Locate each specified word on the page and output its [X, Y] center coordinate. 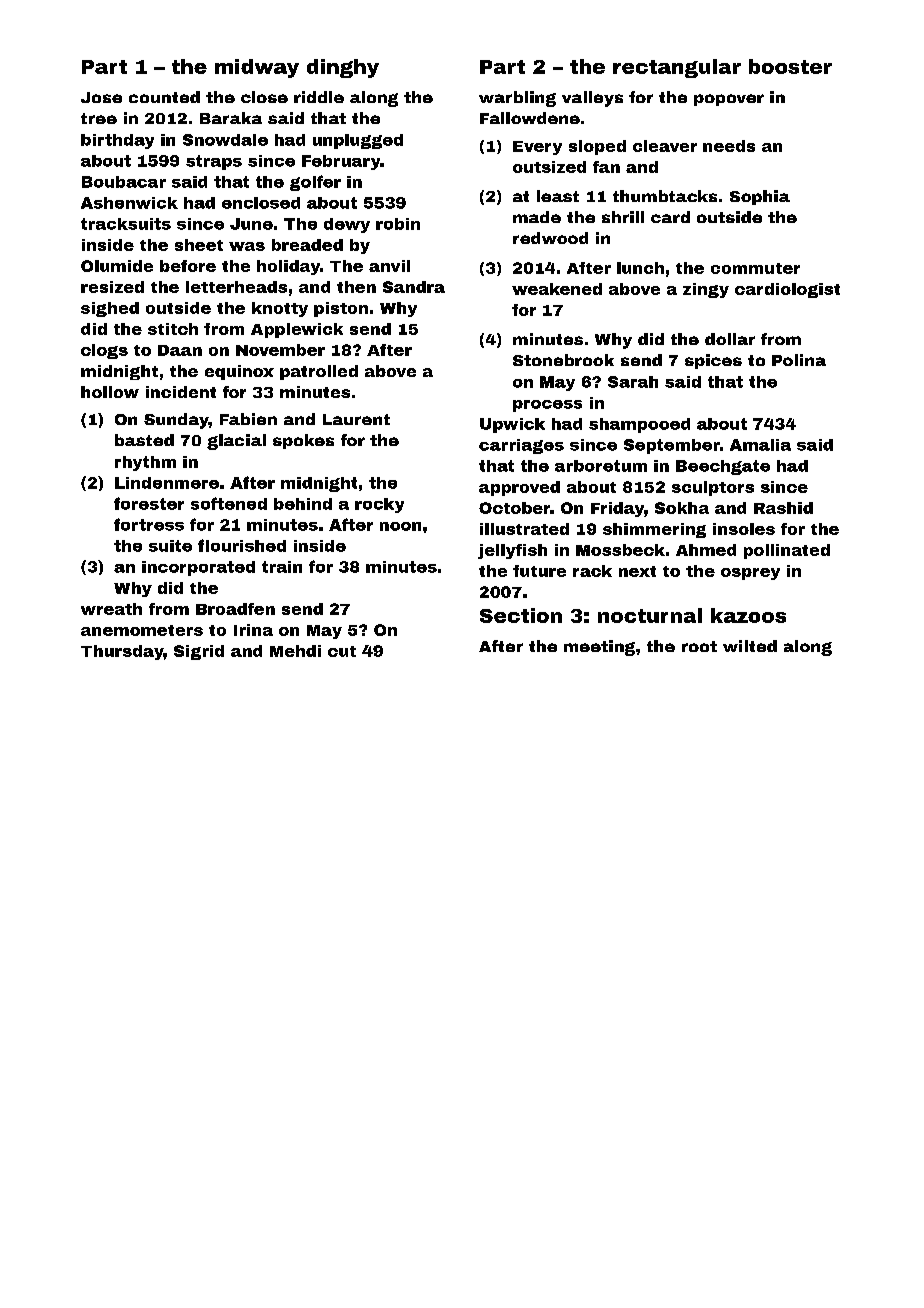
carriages [521, 446]
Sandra [414, 287]
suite [170, 546]
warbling [517, 99]
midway [257, 68]
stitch [173, 329]
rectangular [677, 68]
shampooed [639, 425]
